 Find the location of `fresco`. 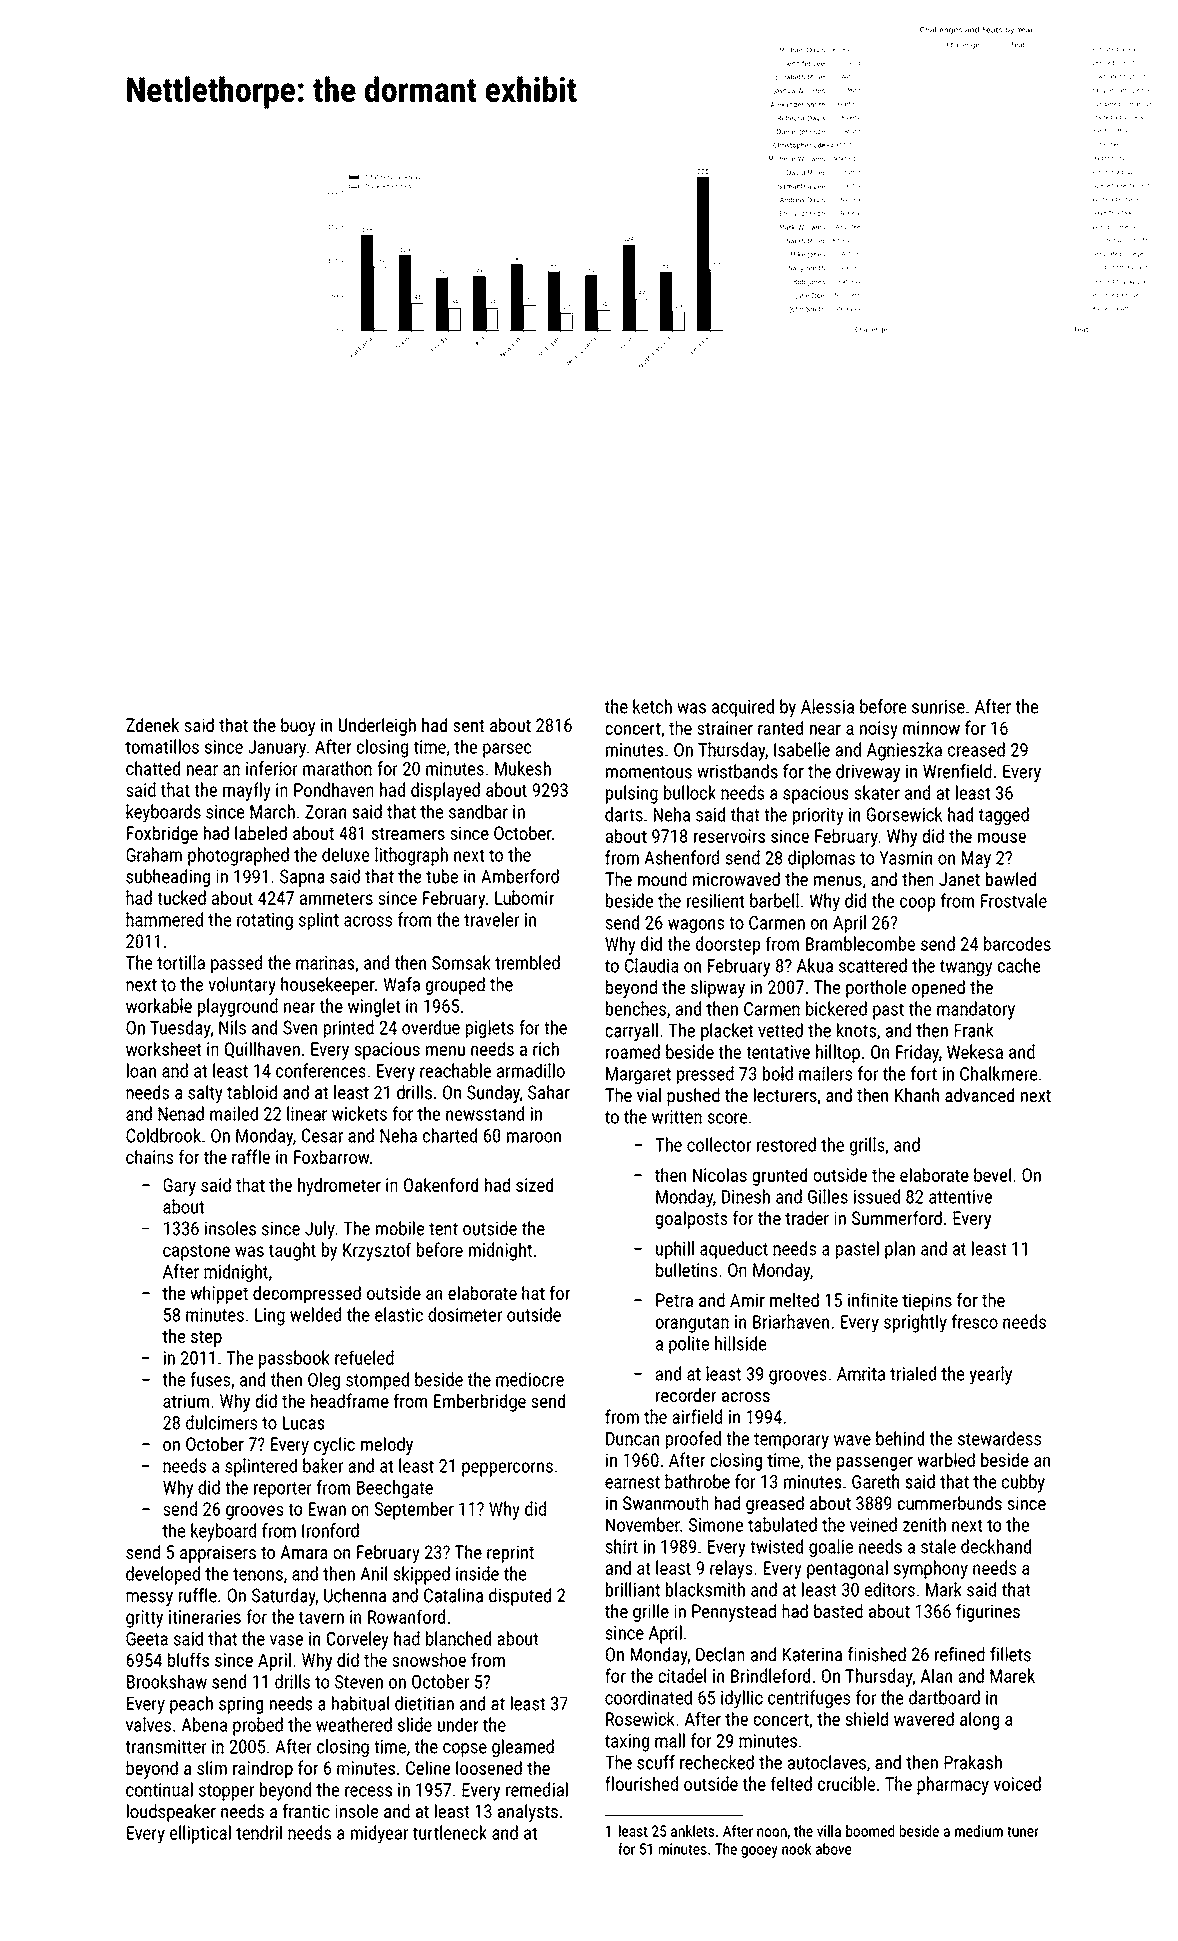

fresco is located at coordinates (975, 1321).
